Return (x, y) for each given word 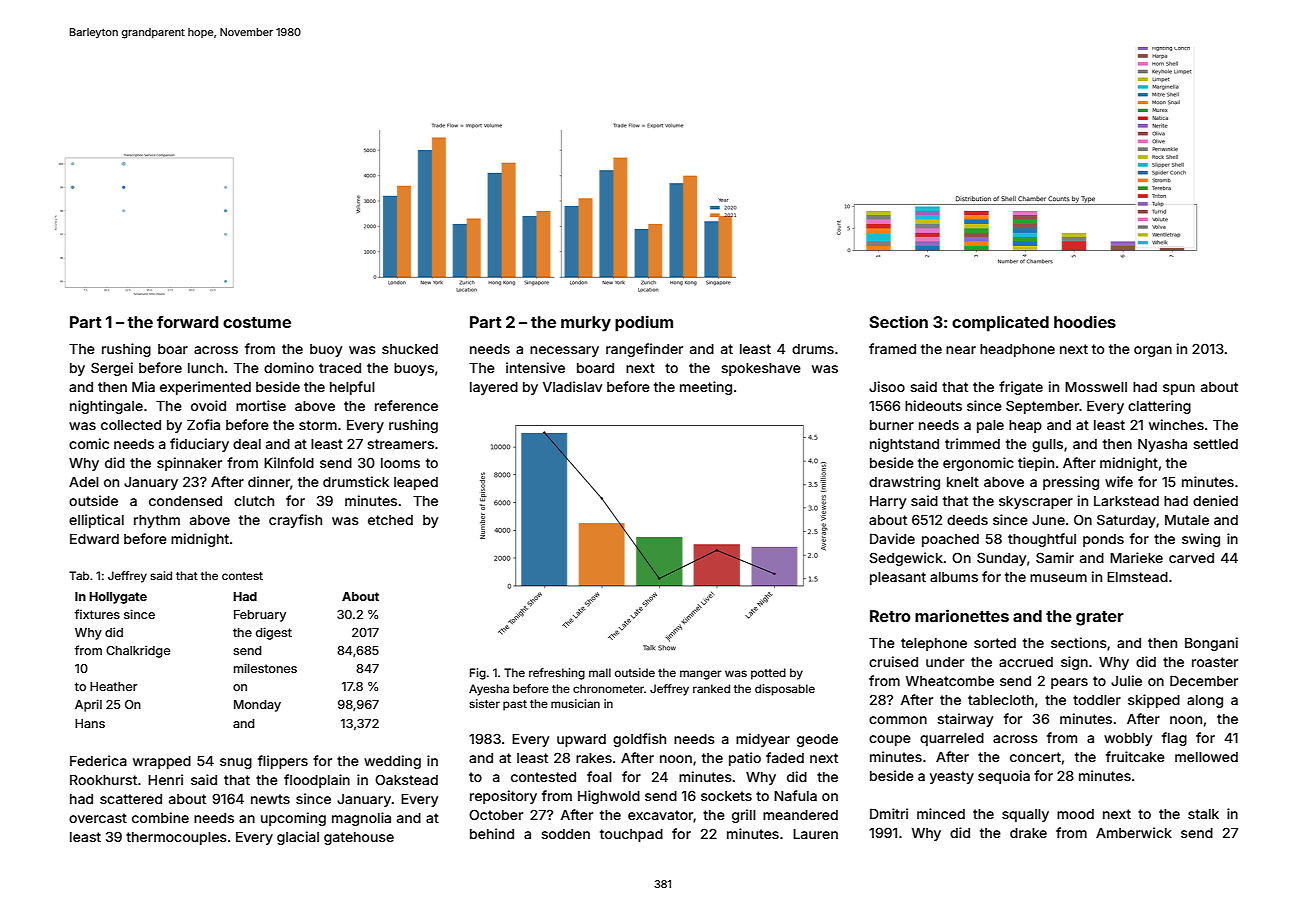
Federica (98, 760)
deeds (967, 520)
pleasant (898, 578)
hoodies (1085, 321)
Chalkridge (138, 651)
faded (785, 757)
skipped (1154, 701)
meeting (706, 388)
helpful (352, 388)
